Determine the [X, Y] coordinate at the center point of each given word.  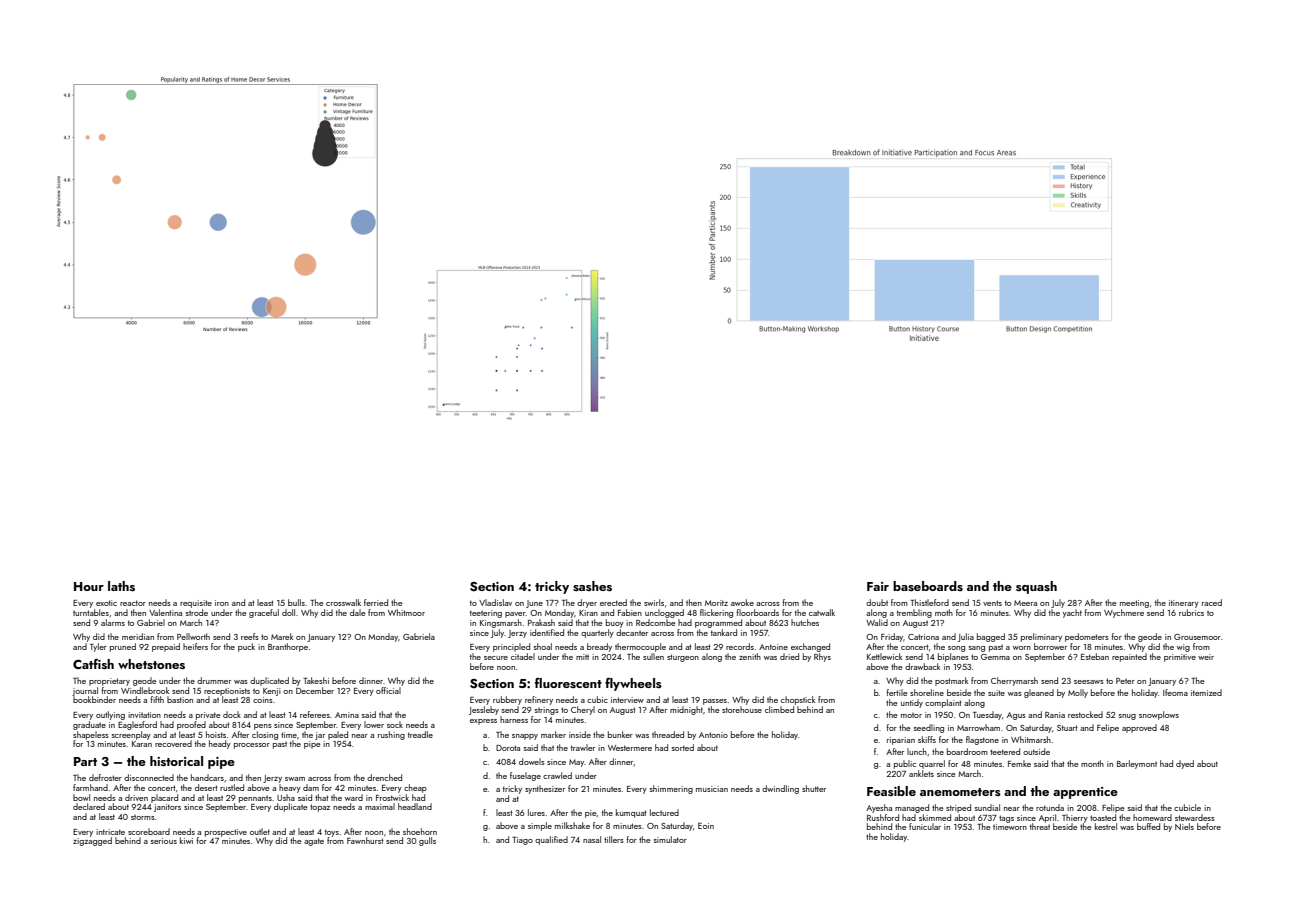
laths [121, 586]
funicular [925, 826]
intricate [110, 832]
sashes [592, 586]
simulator [670, 839]
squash [1036, 587]
